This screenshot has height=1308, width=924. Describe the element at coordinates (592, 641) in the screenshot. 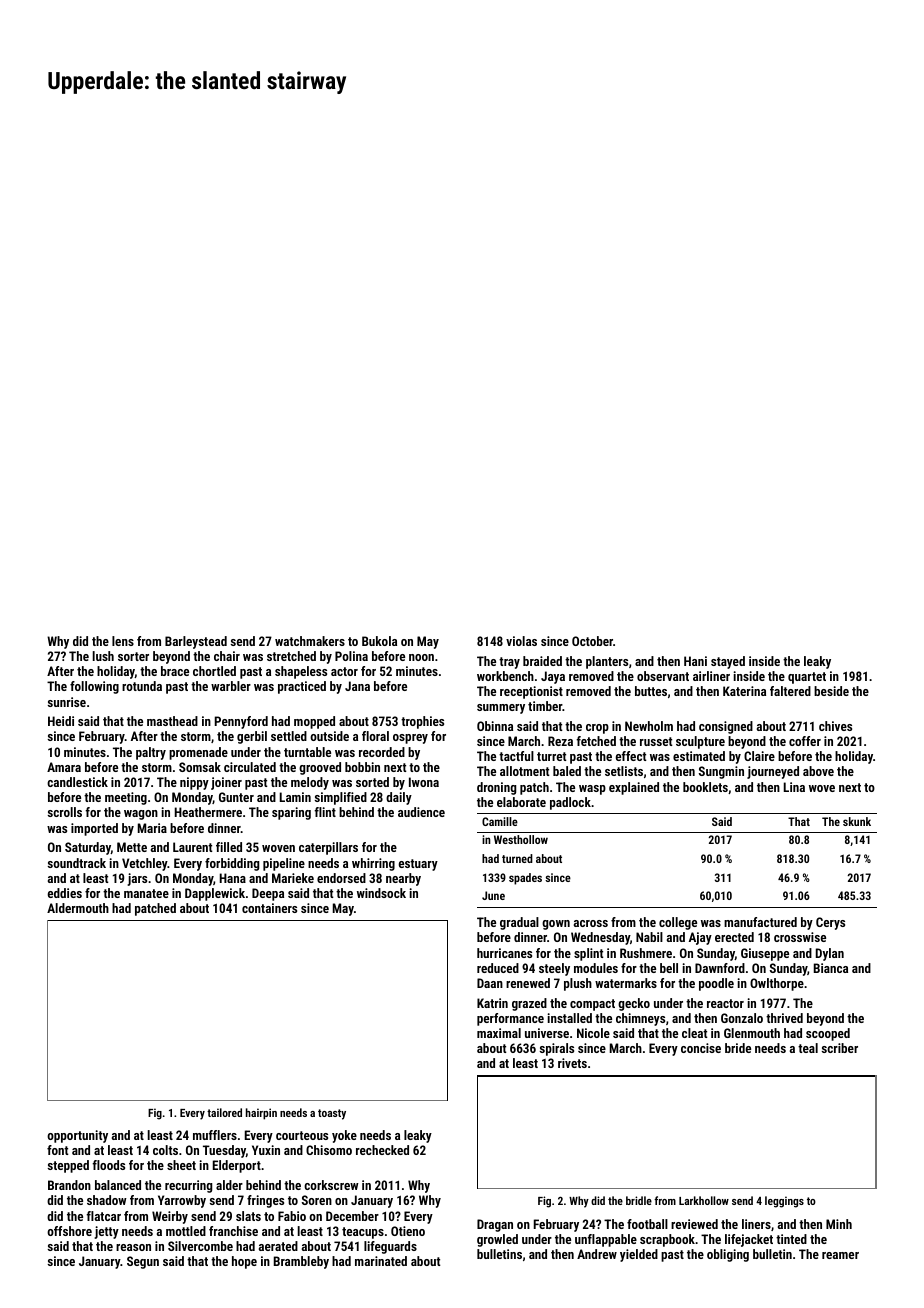

I see `October` at that location.
